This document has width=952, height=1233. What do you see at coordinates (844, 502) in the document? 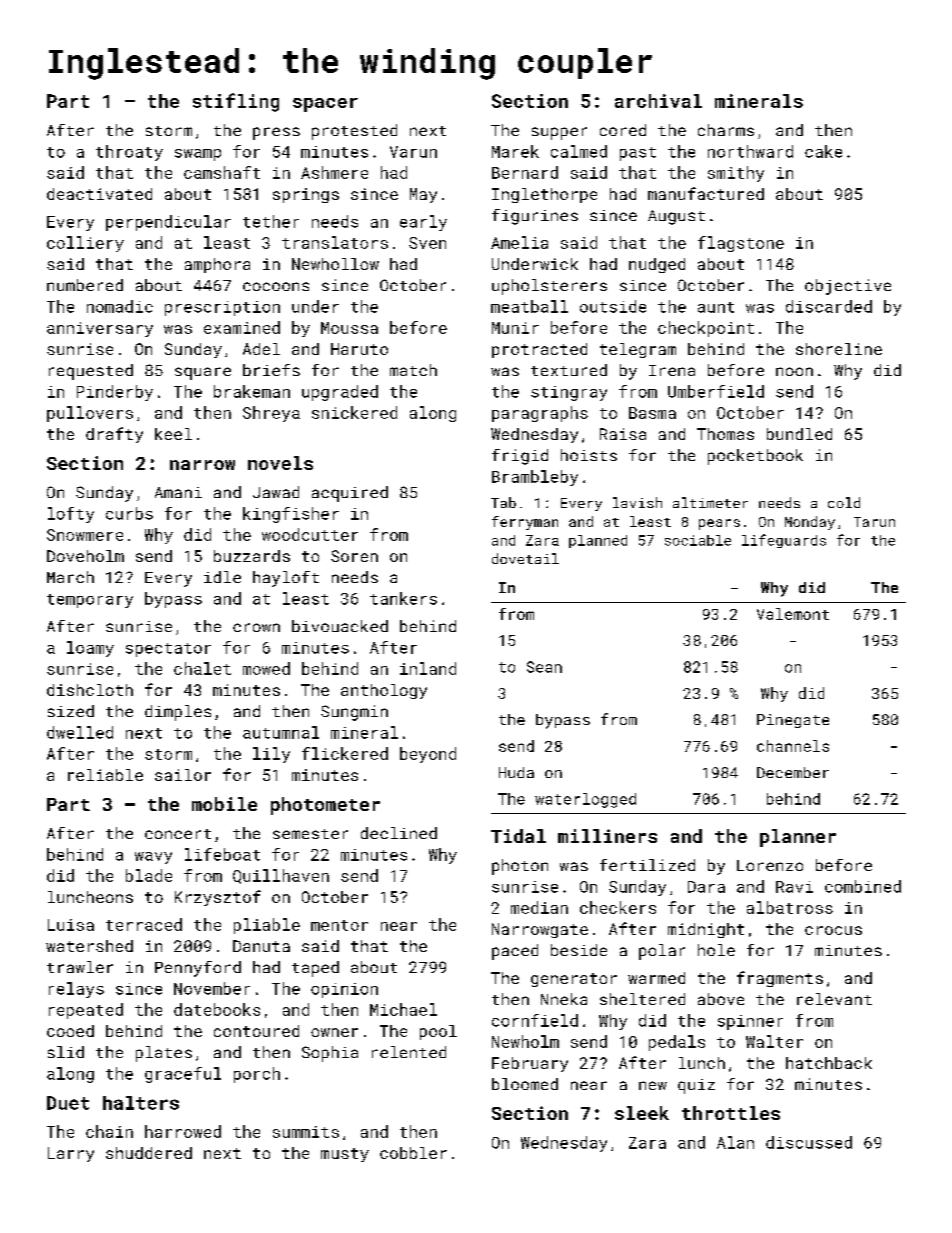
I see `cold` at bounding box center [844, 502].
